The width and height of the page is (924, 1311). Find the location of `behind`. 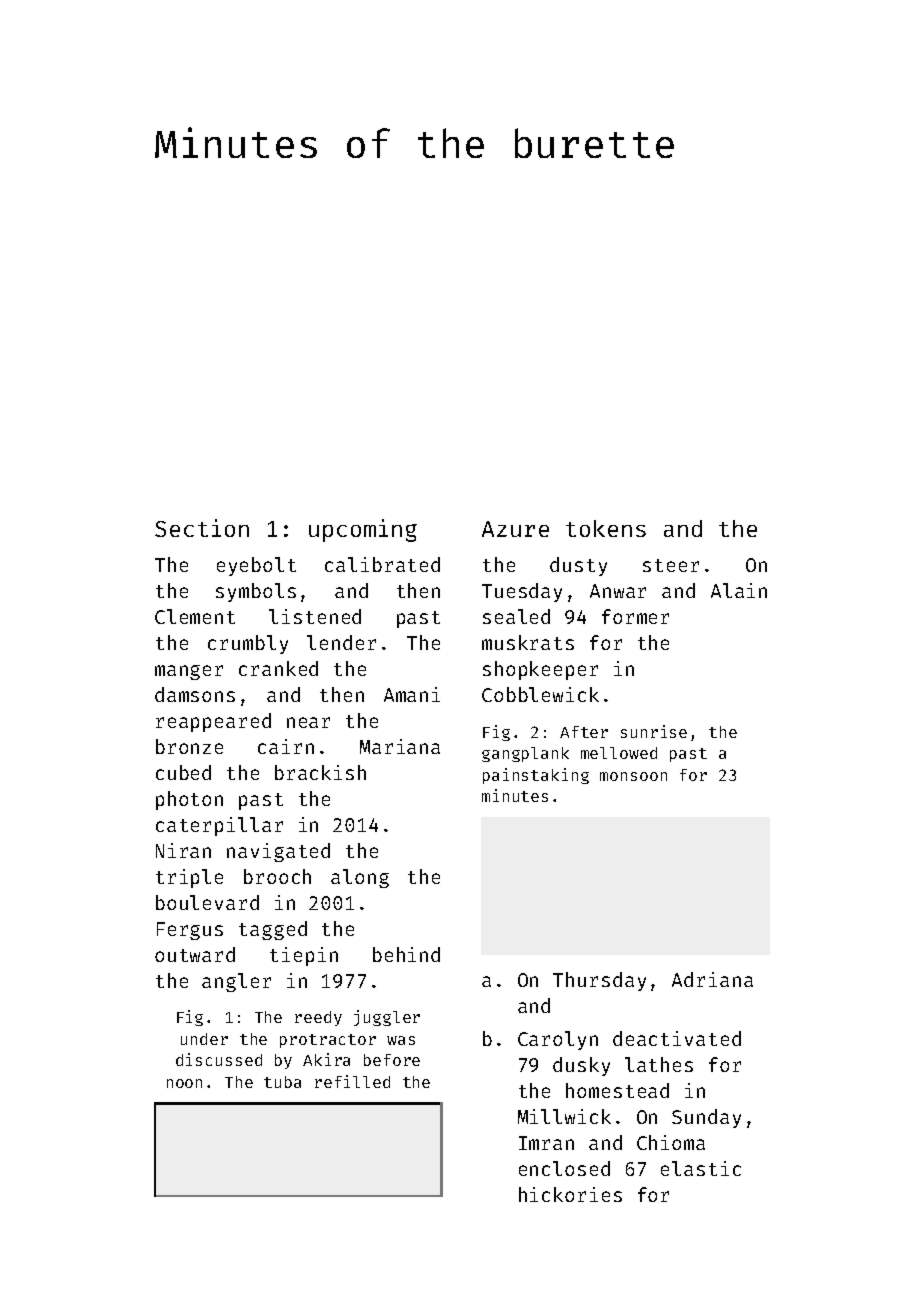

behind is located at coordinates (406, 954).
